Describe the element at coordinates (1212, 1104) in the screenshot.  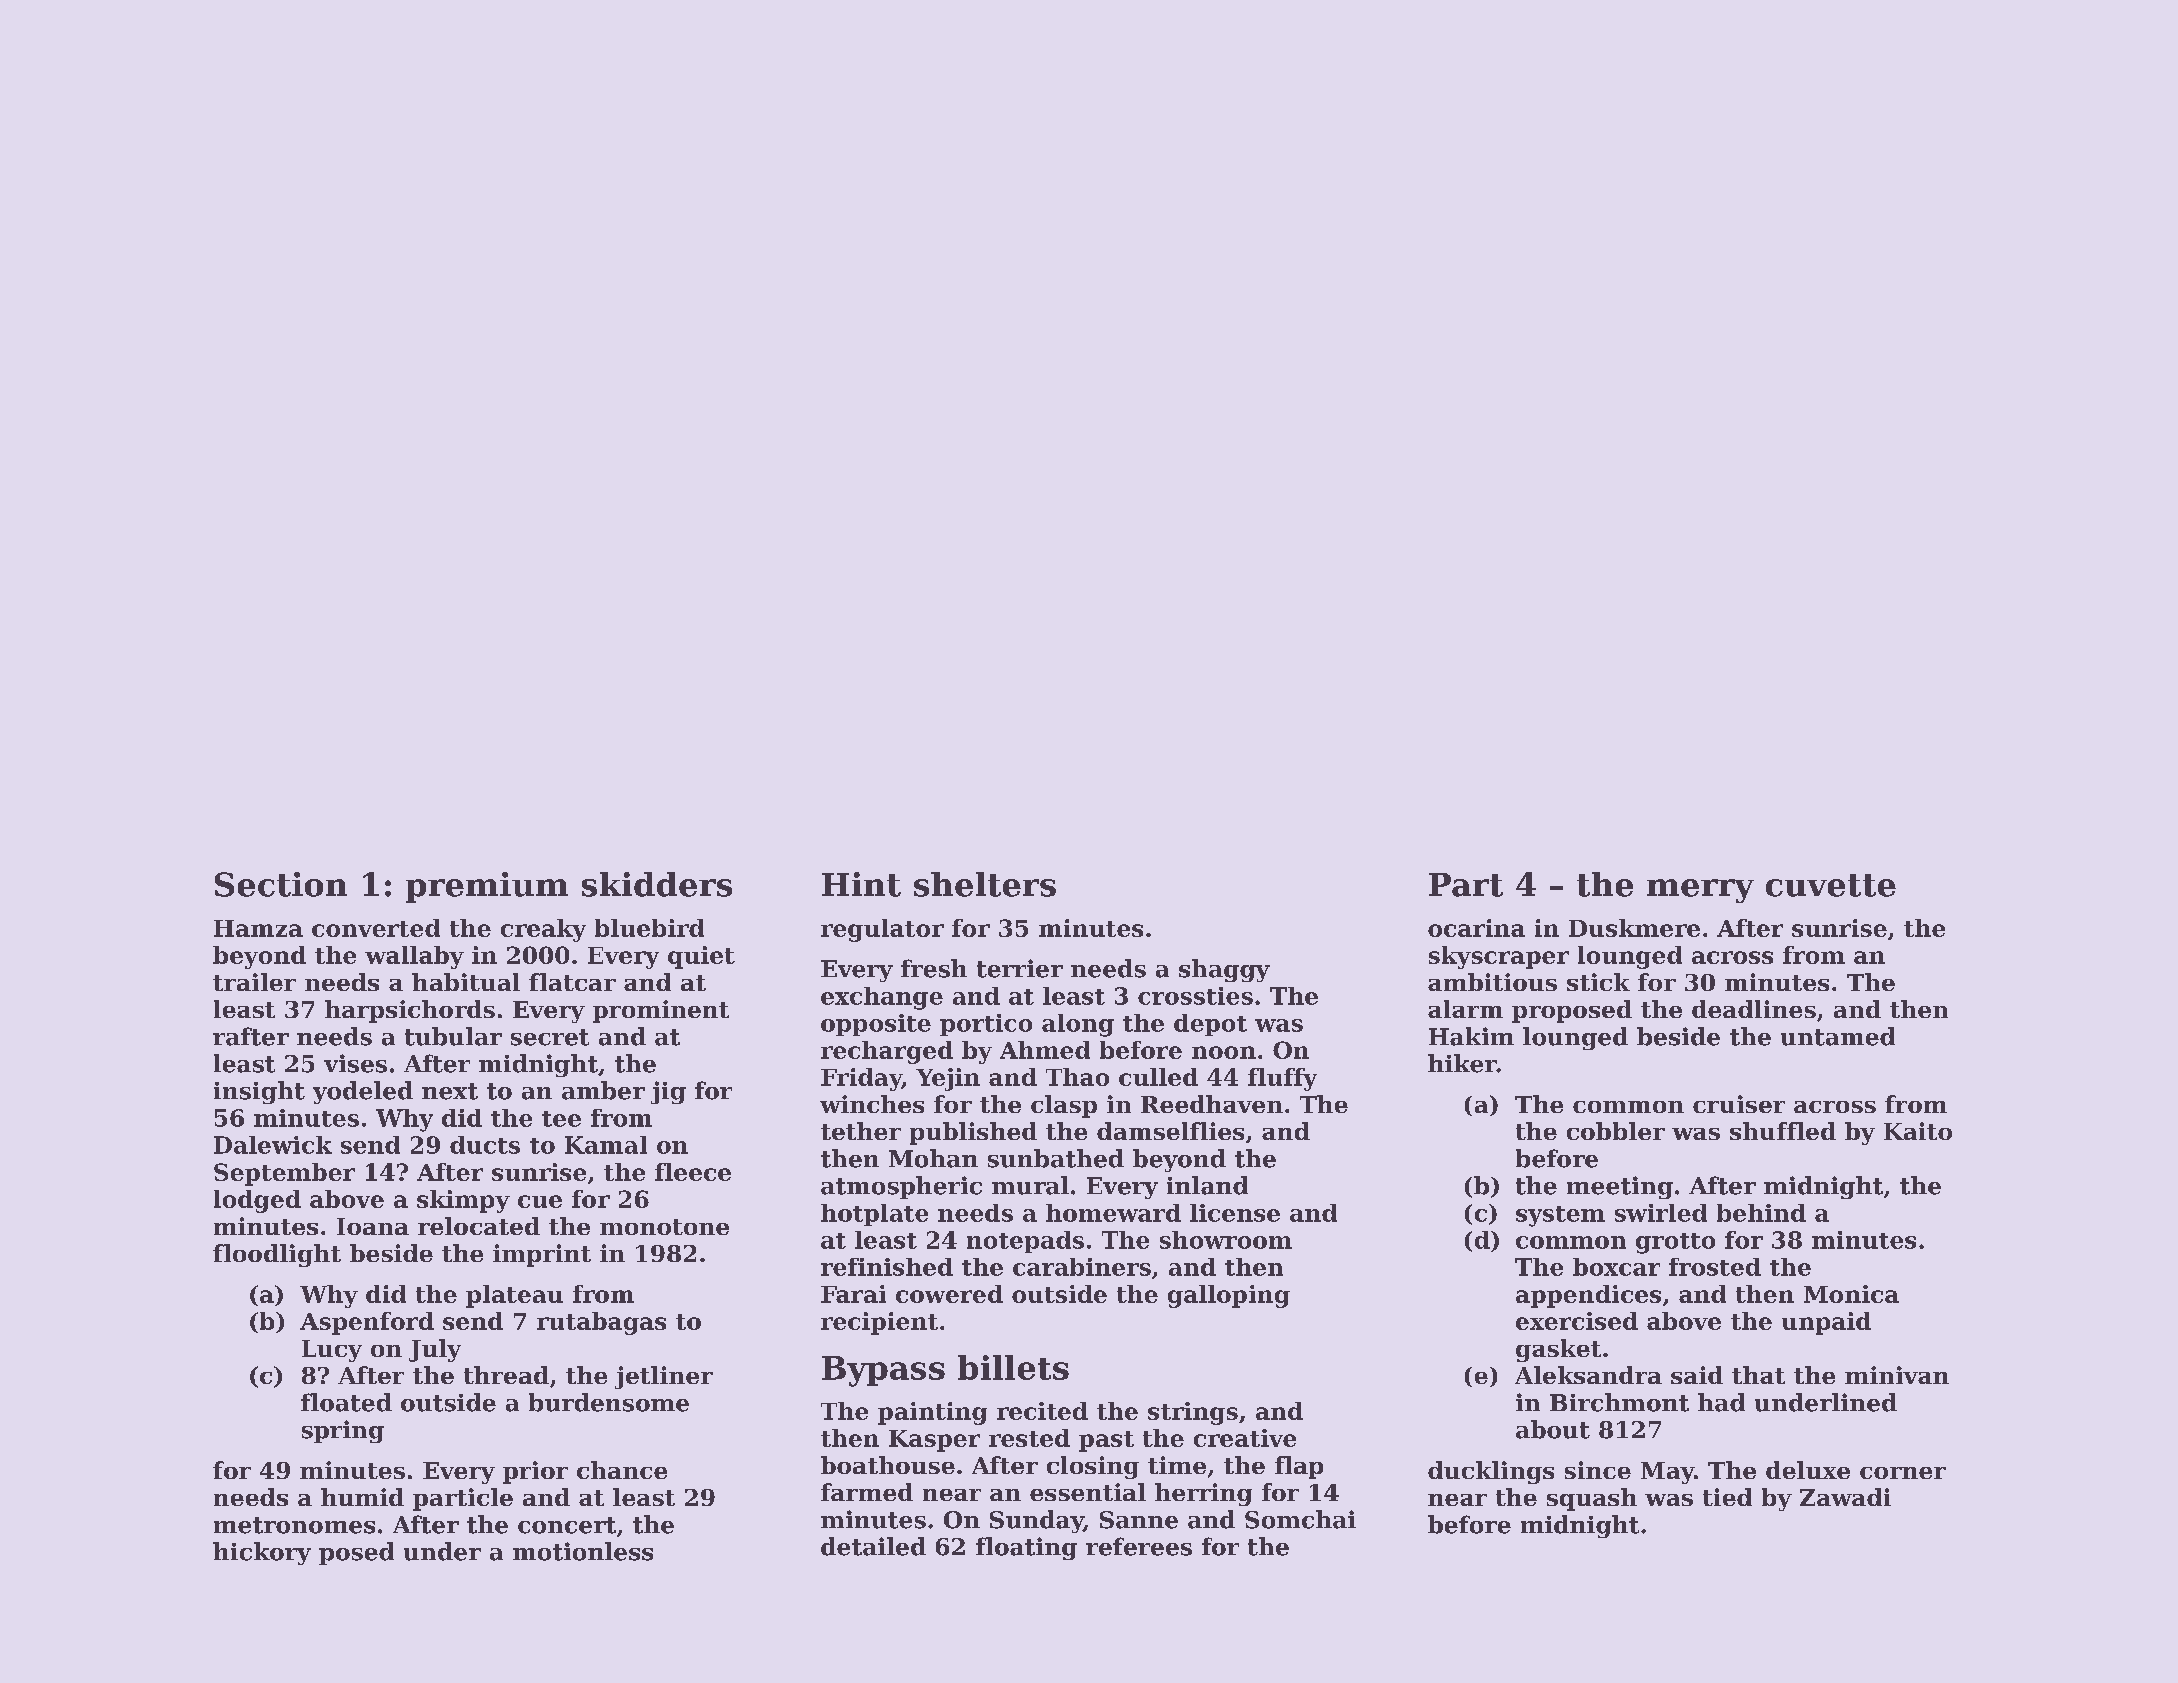
I see `Reedhaven` at that location.
